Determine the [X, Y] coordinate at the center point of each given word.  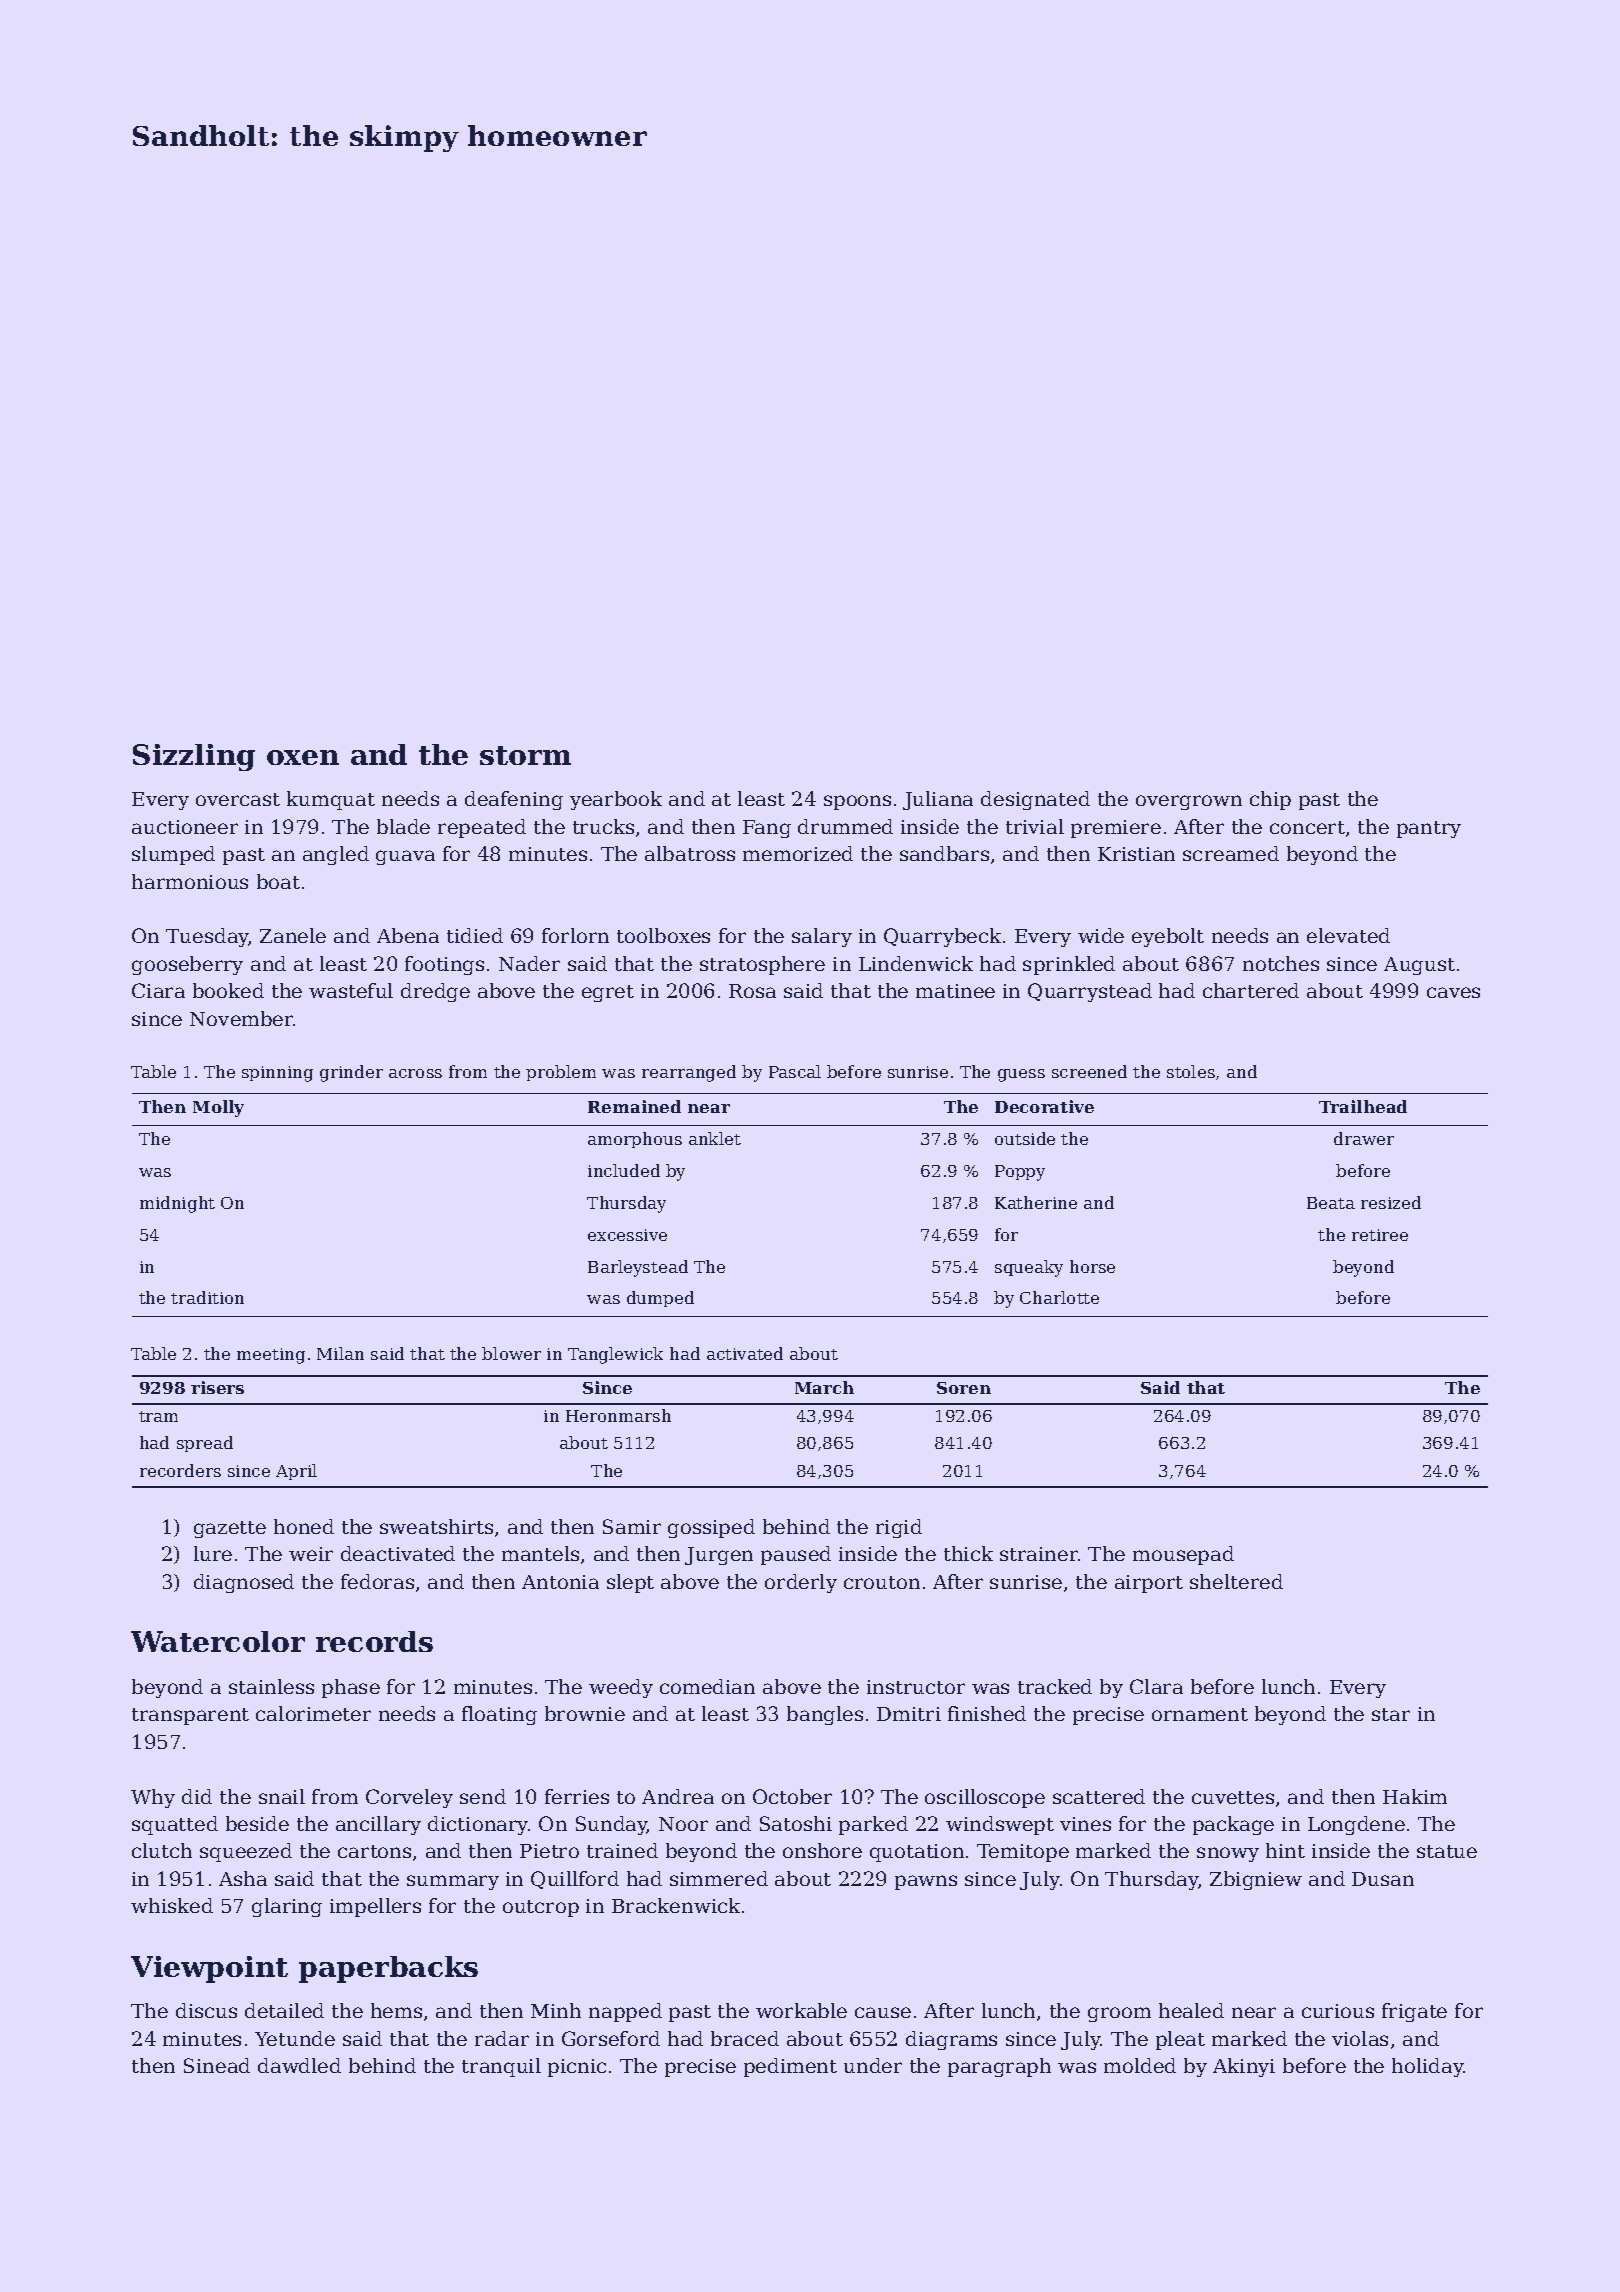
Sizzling [194, 757]
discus [206, 2010]
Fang [767, 829]
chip [1270, 800]
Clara [1156, 1686]
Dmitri [909, 1714]
